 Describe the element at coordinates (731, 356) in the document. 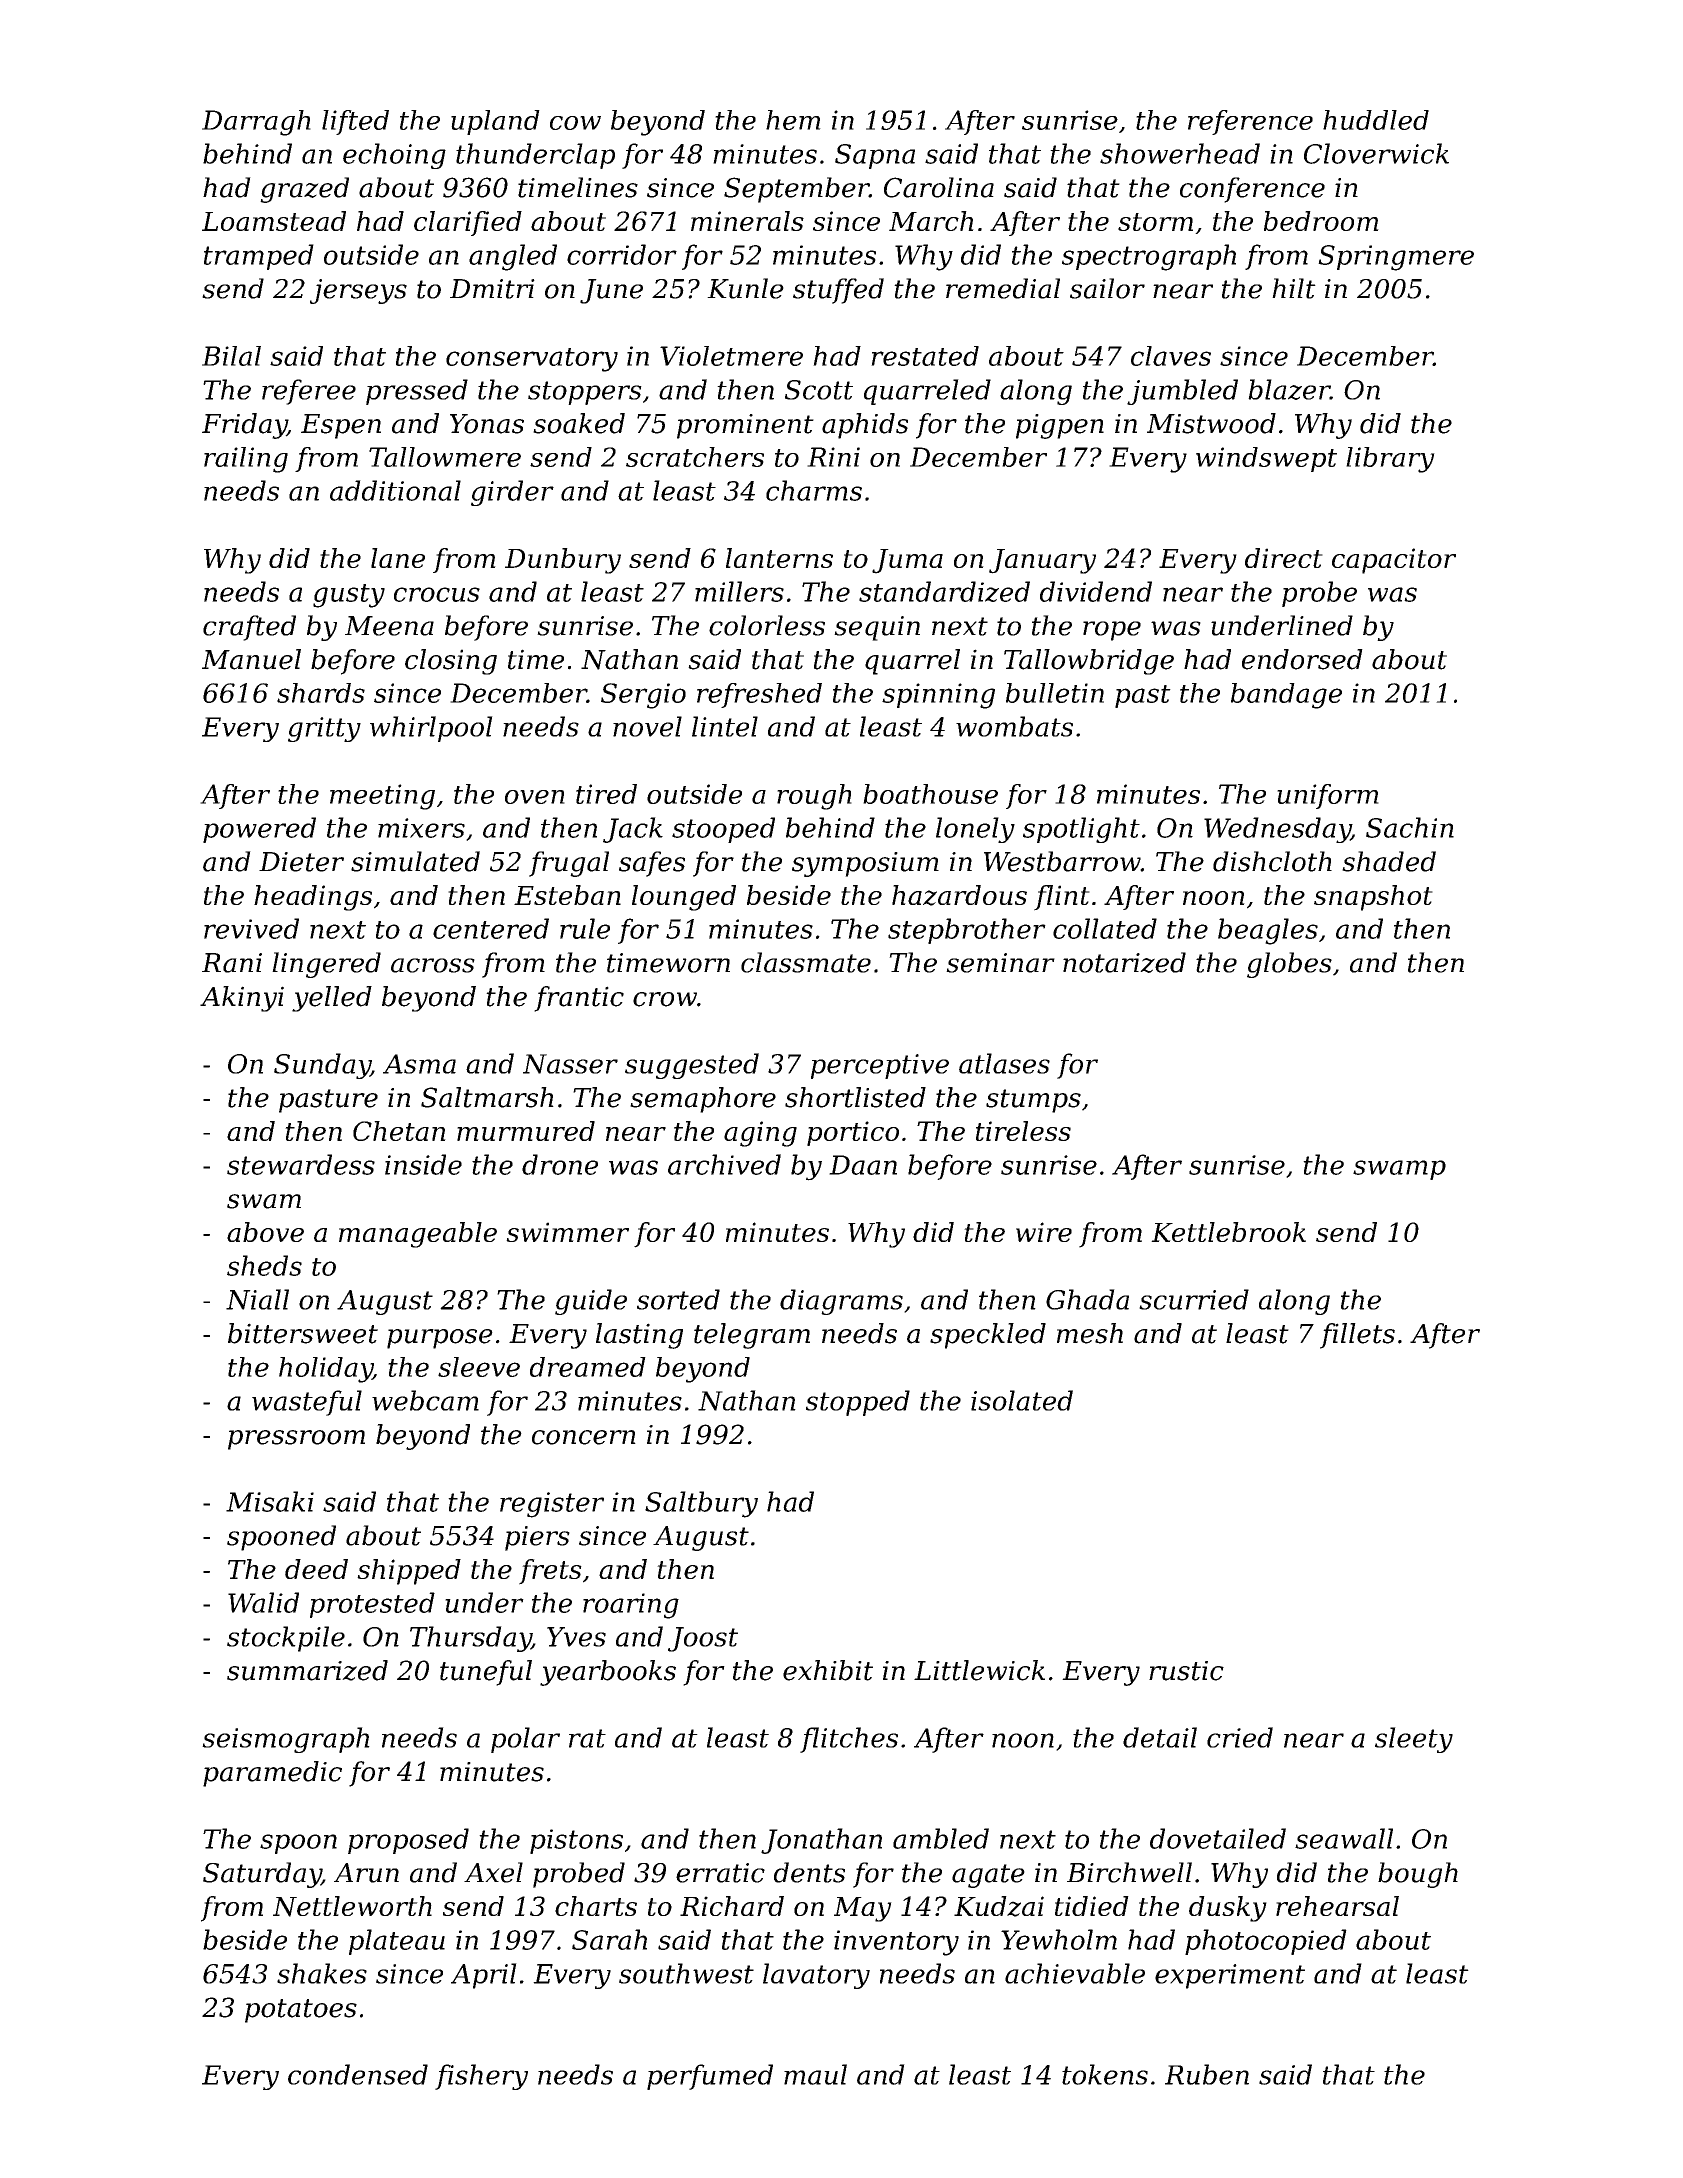

I see `Violetmere` at that location.
